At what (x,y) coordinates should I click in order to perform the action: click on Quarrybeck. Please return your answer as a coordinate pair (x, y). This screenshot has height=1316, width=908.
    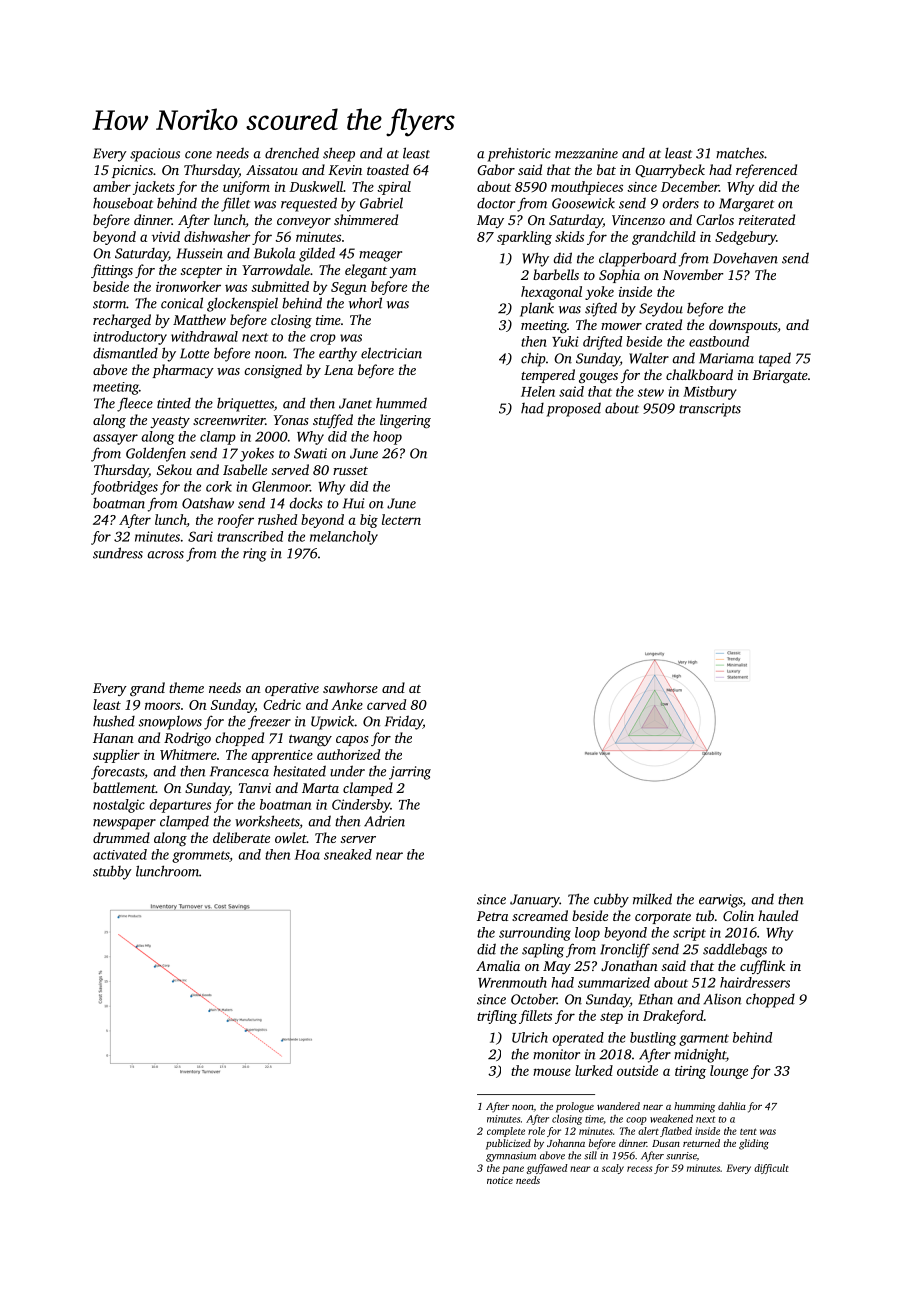
    Looking at the image, I should click on (670, 171).
